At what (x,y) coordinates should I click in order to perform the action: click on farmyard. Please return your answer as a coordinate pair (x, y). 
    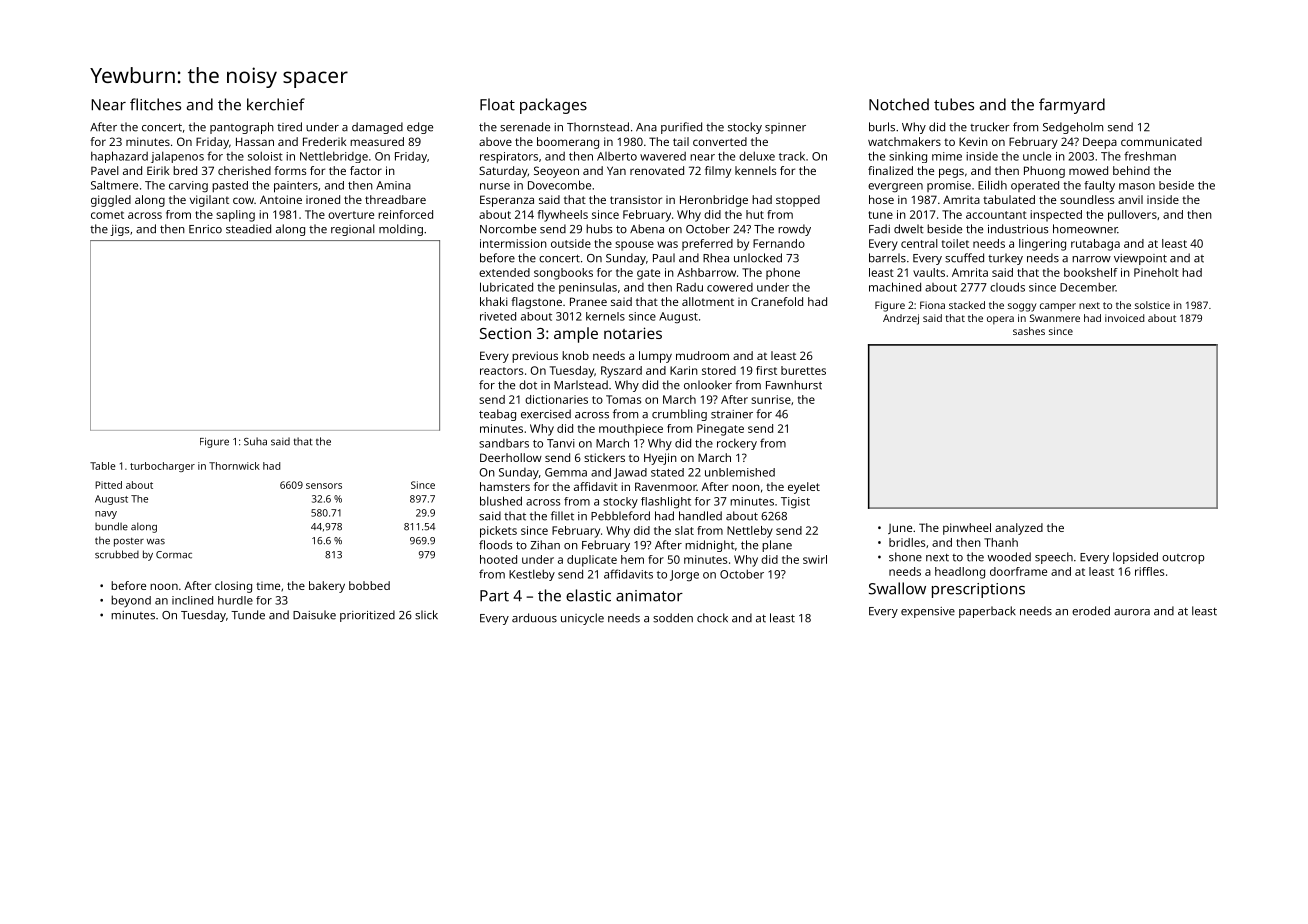
    Looking at the image, I should click on (1072, 106).
